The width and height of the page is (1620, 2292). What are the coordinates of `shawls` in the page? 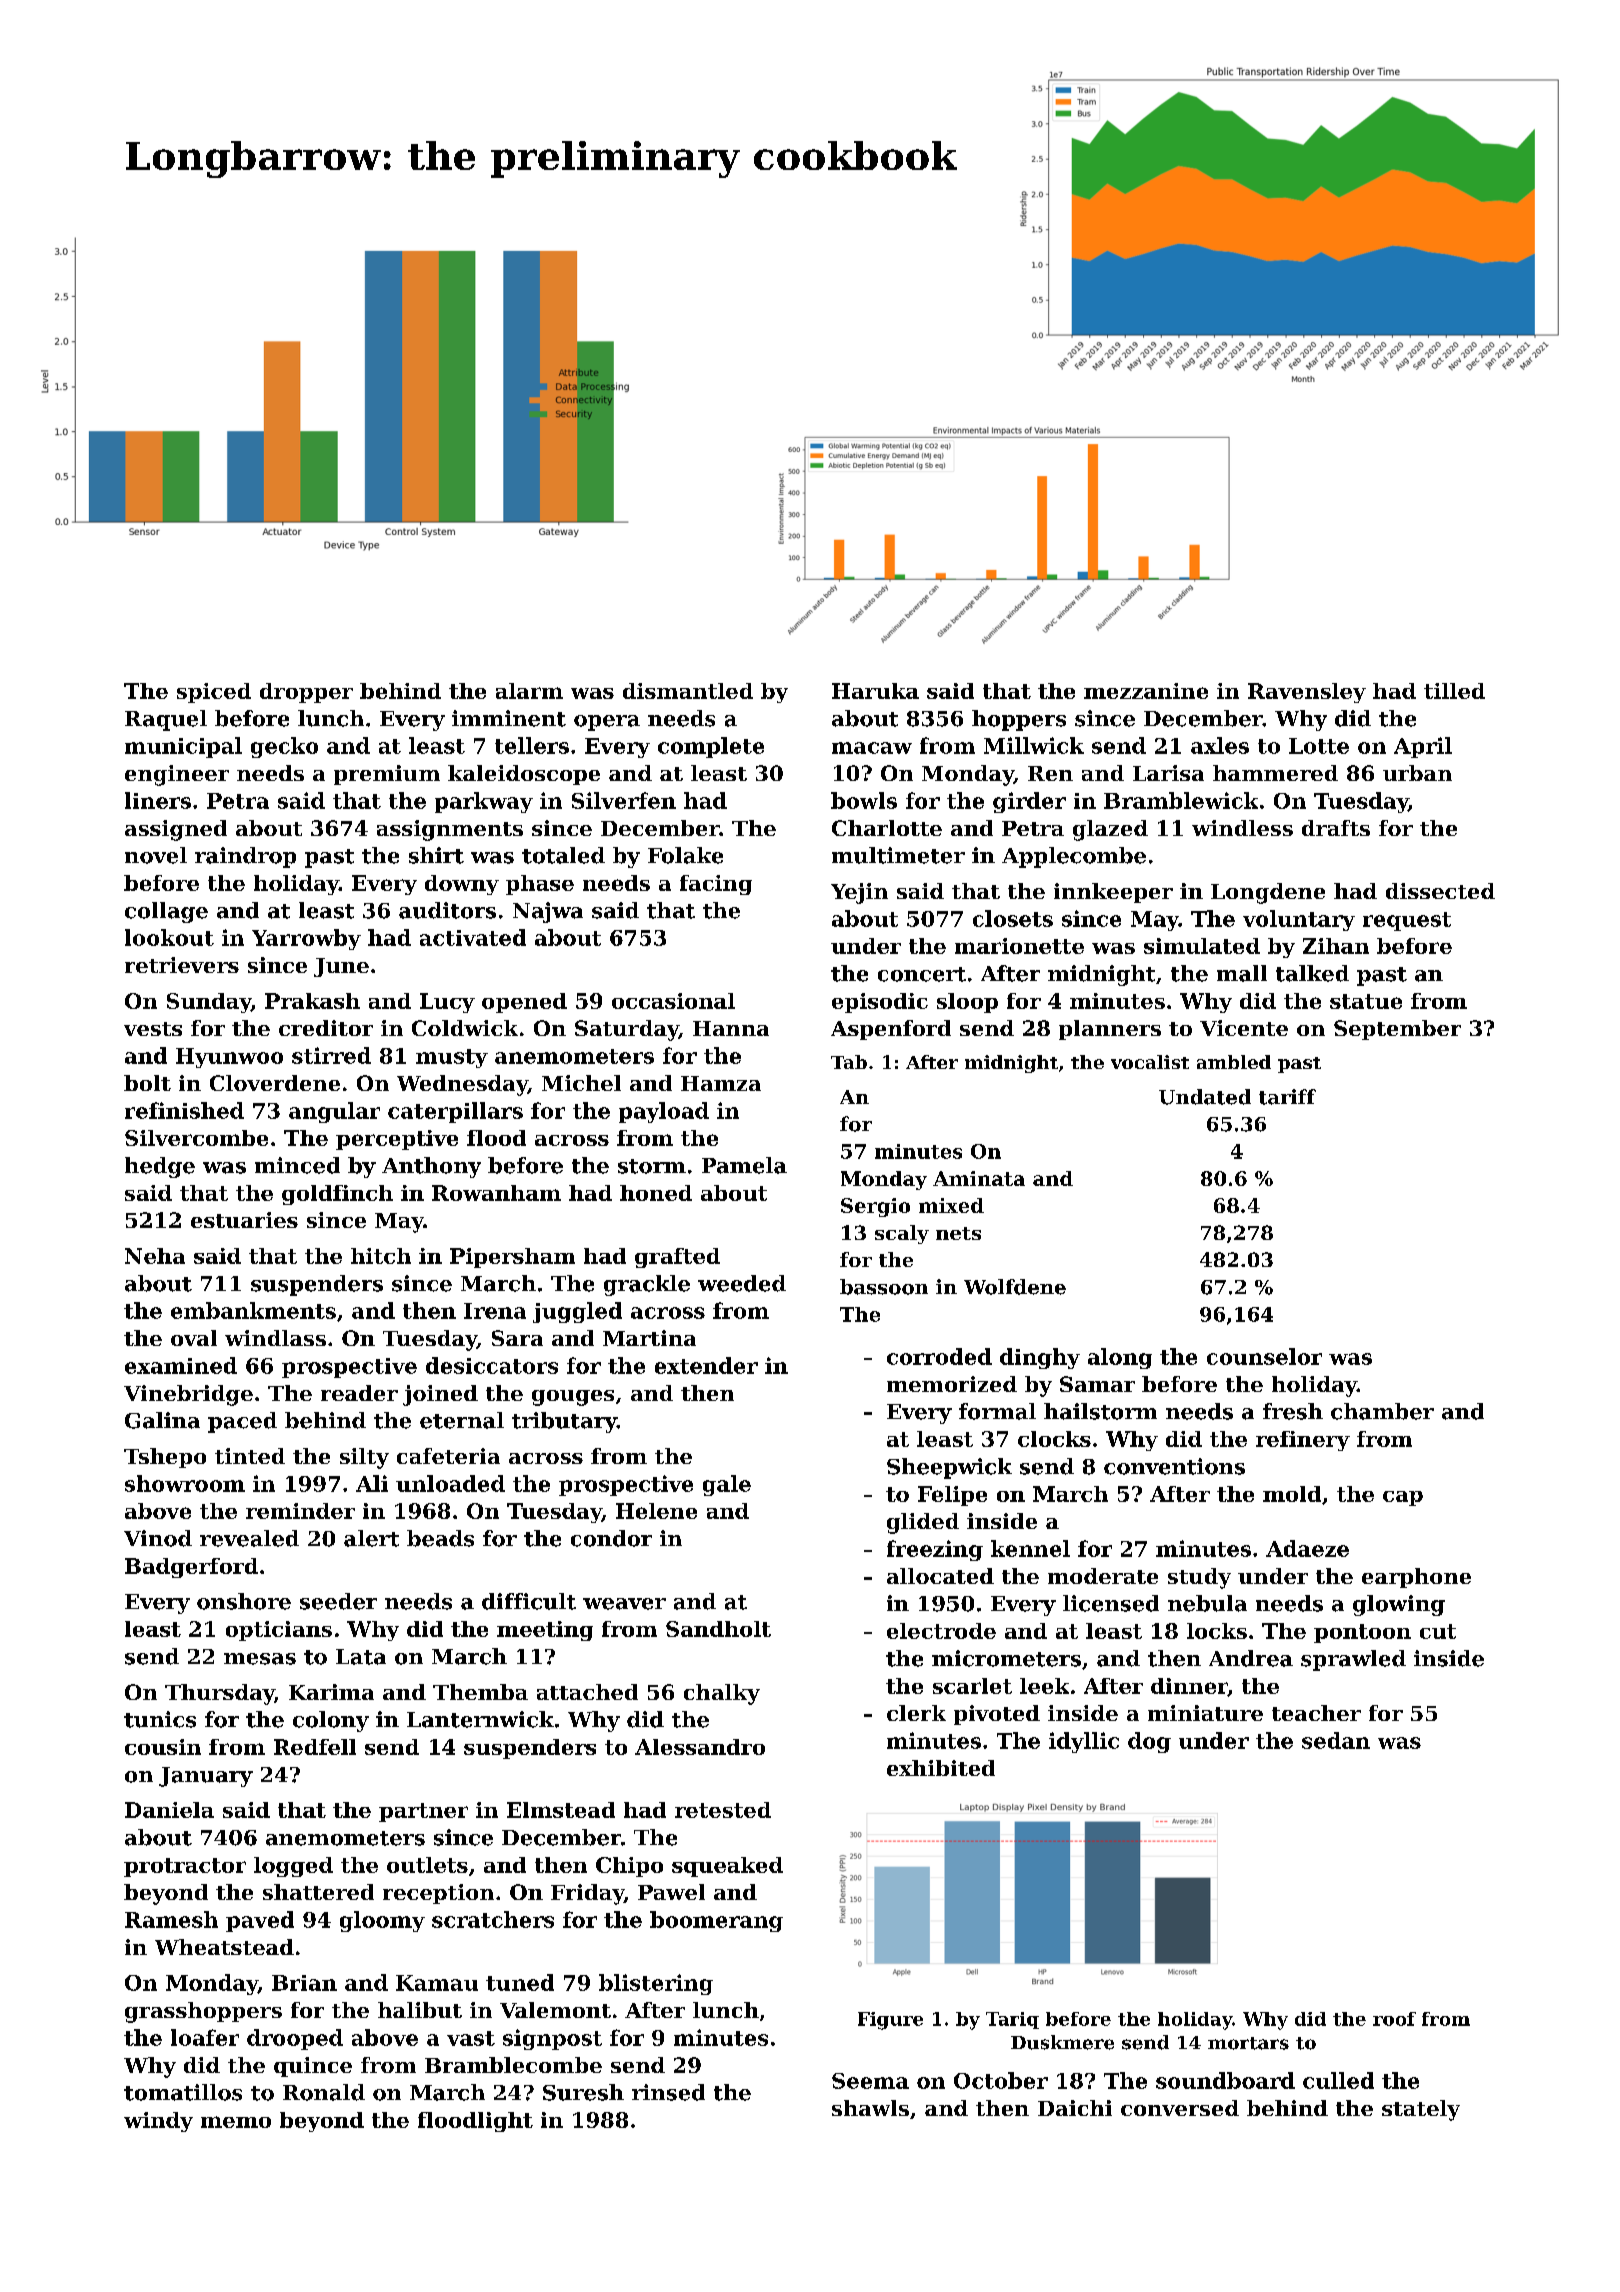 It's located at (870, 2108).
